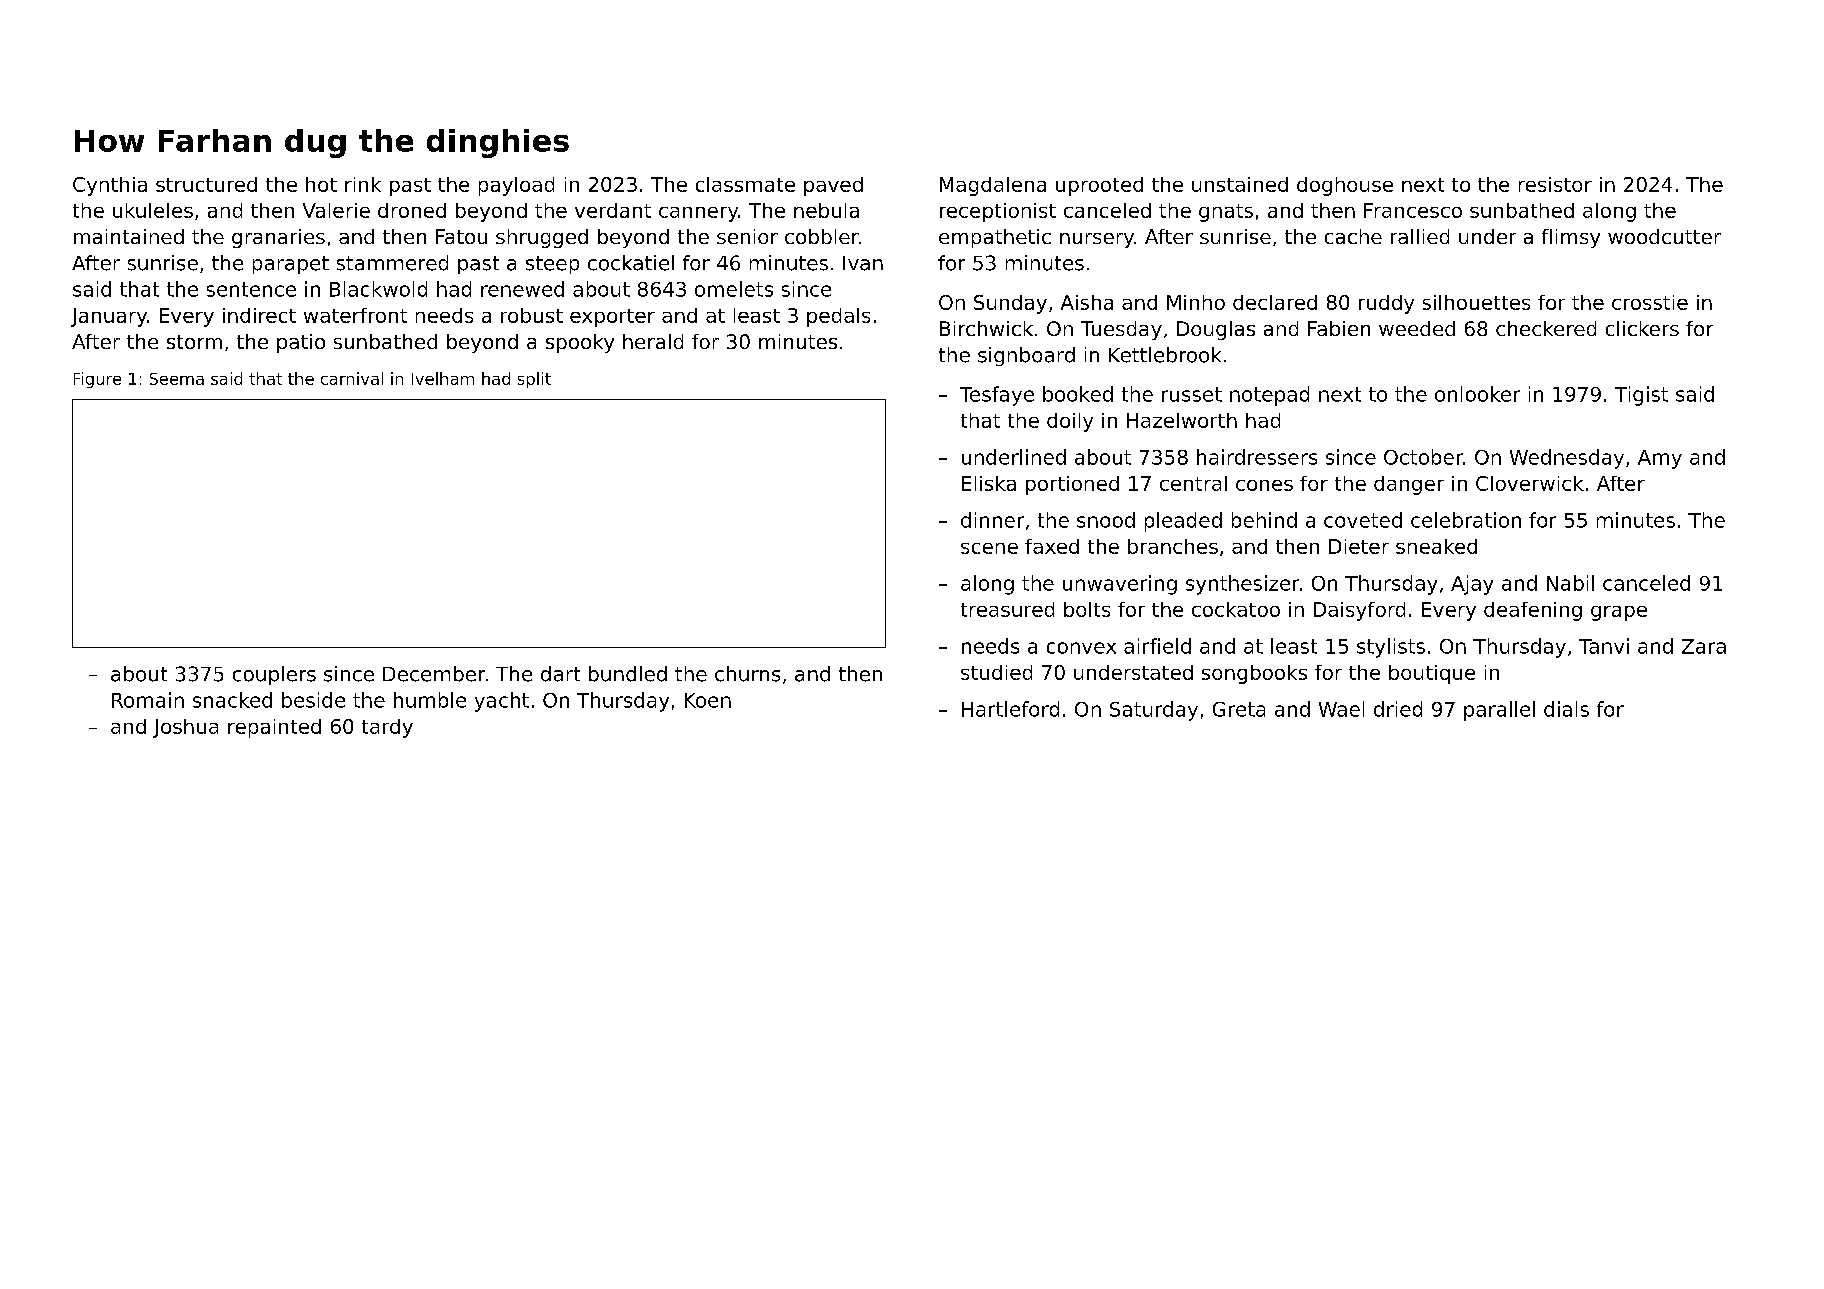  Describe the element at coordinates (206, 184) in the screenshot. I see `structured` at that location.
